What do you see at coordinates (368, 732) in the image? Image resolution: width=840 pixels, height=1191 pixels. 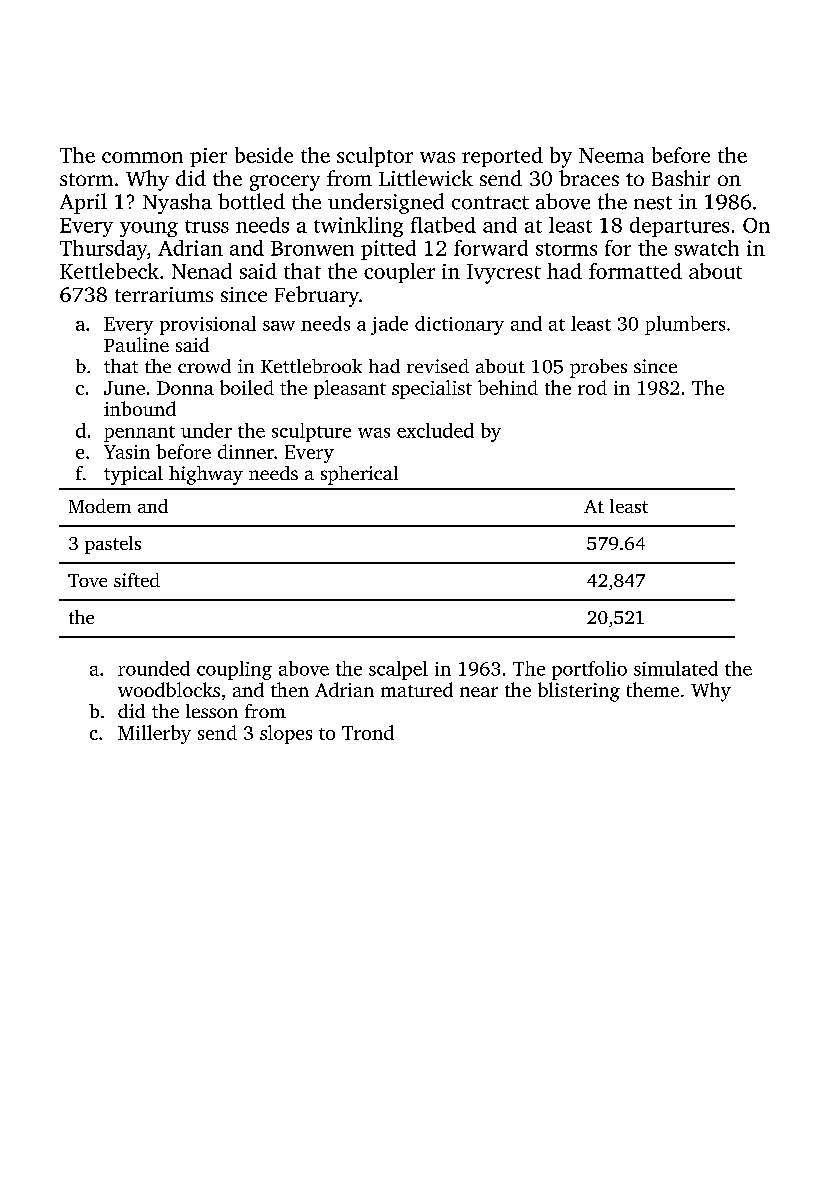 I see `Trond` at bounding box center [368, 732].
